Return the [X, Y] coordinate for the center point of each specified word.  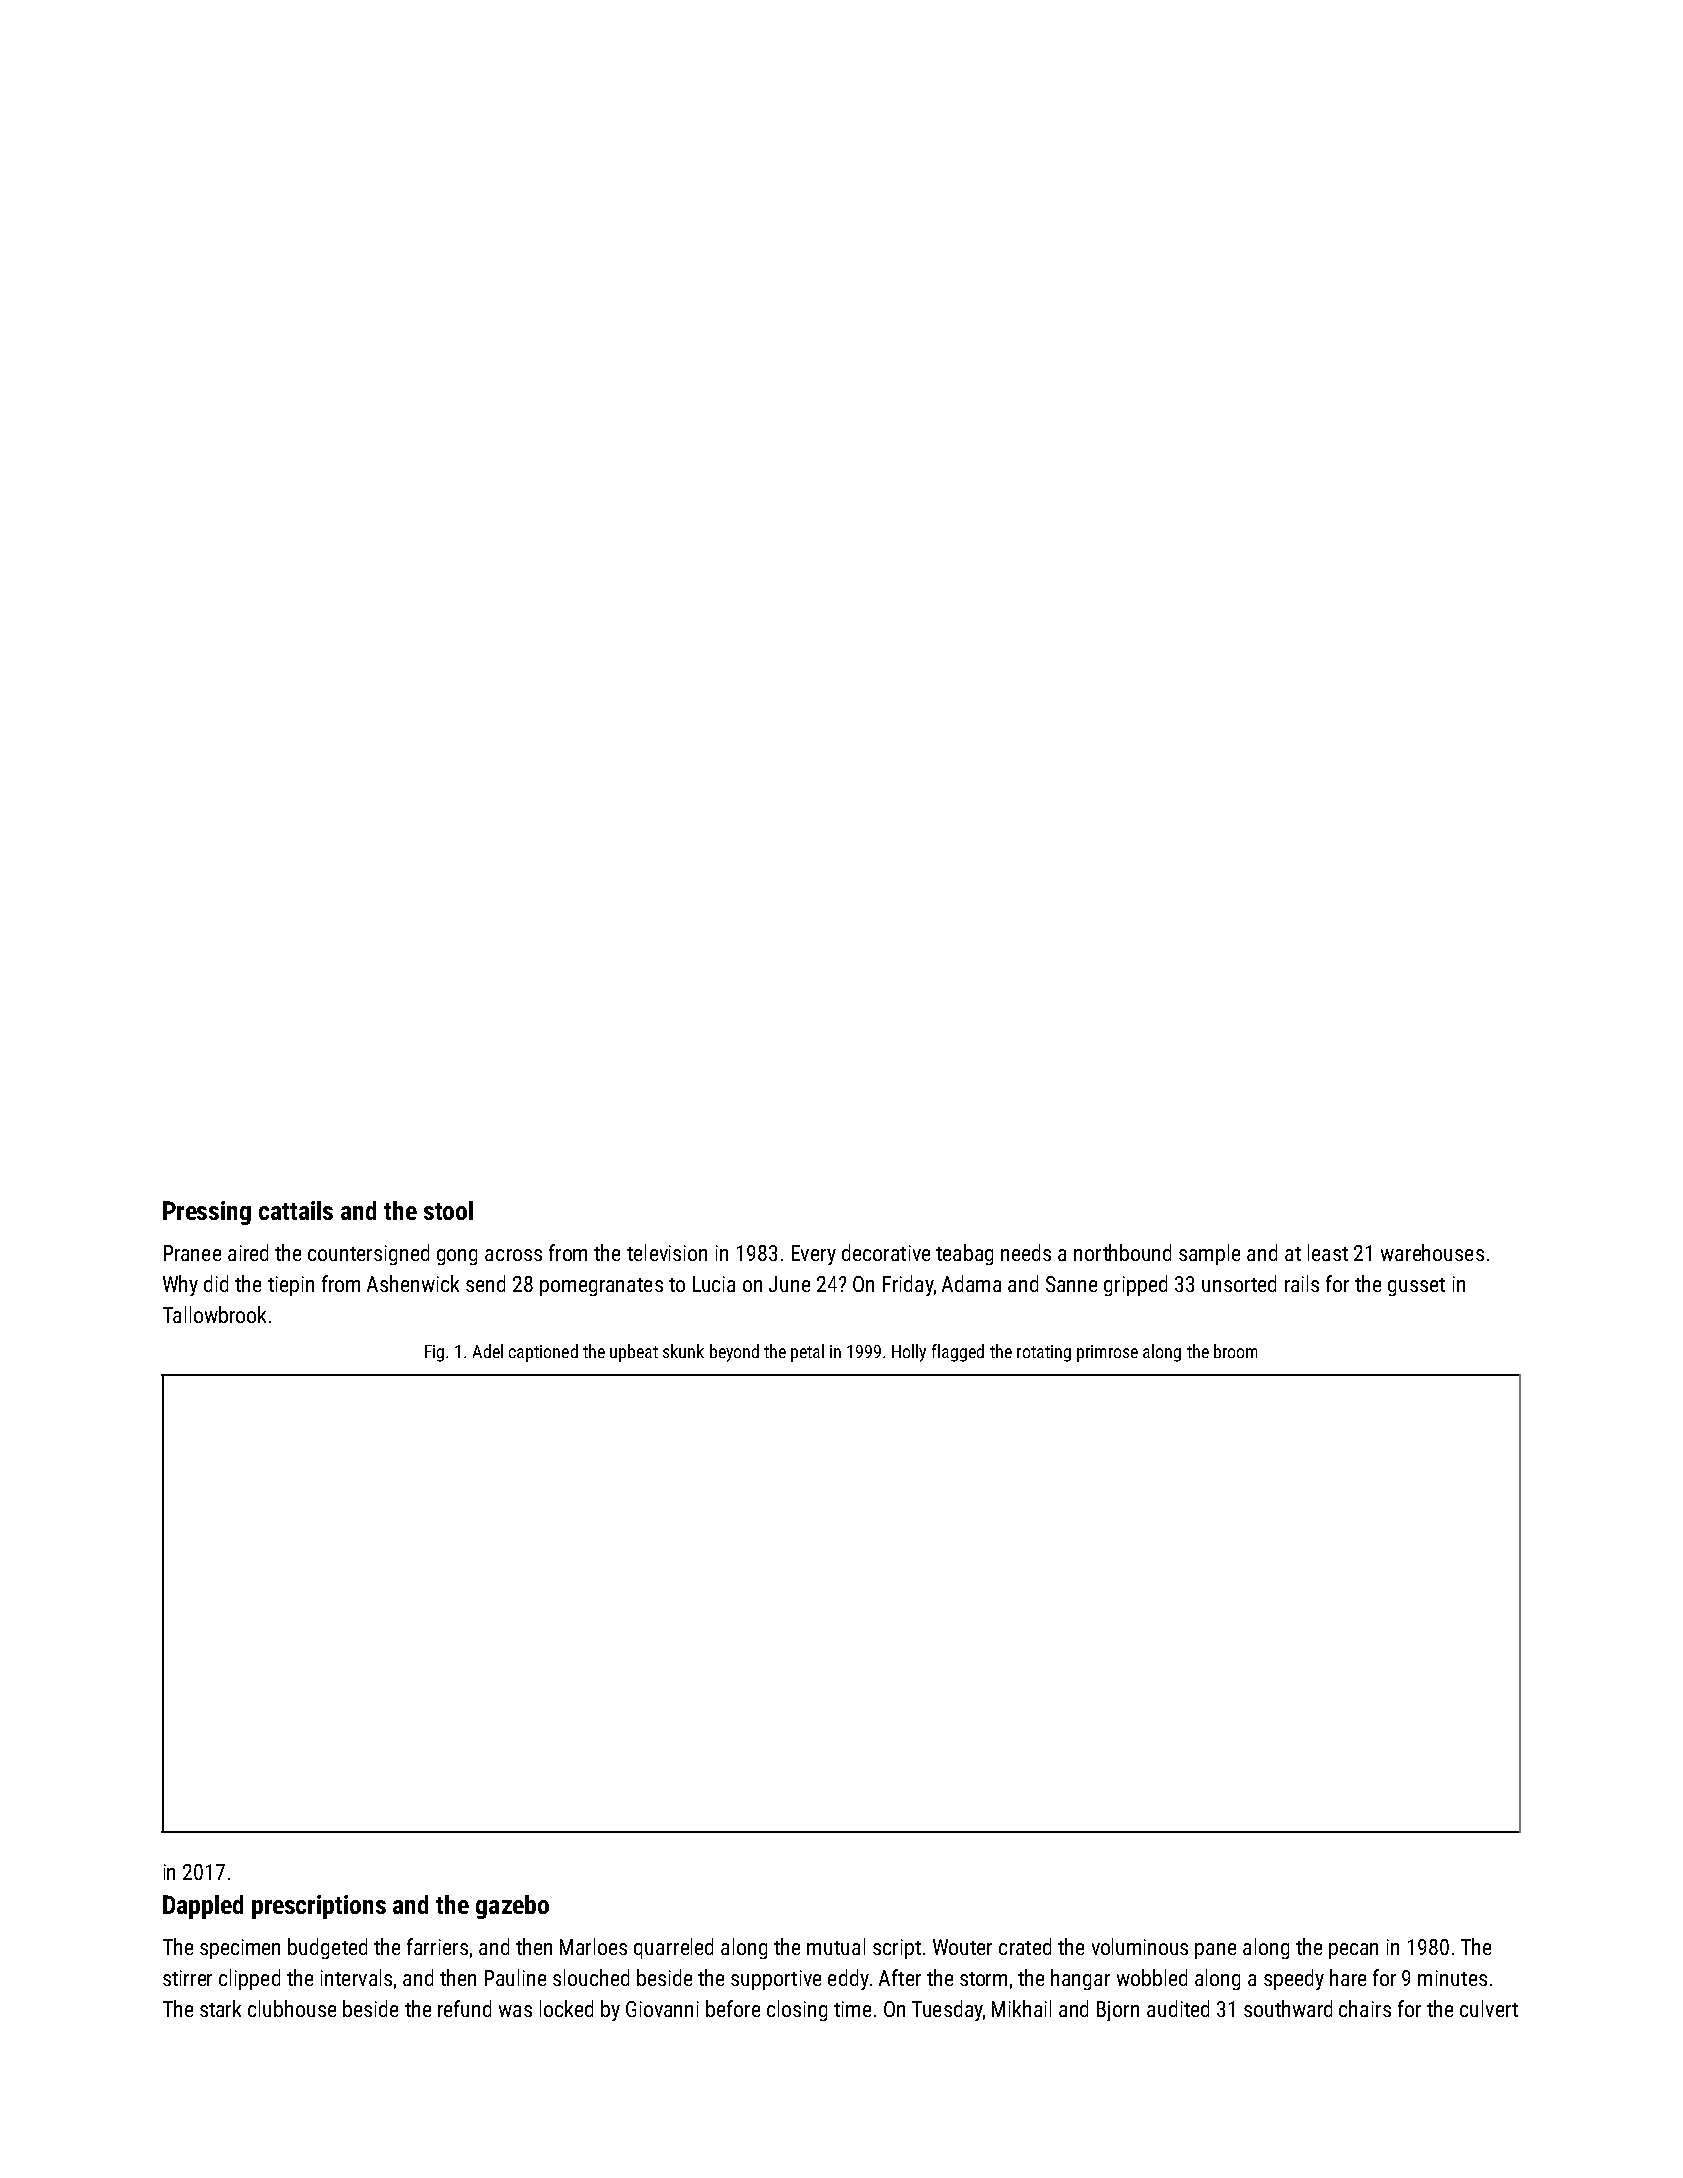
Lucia [714, 1284]
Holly [909, 1353]
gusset [1416, 1287]
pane [1215, 1951]
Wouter [962, 1947]
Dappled [203, 1907]
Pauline [515, 1977]
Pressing [207, 1213]
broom [1235, 1351]
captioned [543, 1353]
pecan [1353, 1951]
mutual [836, 1946]
